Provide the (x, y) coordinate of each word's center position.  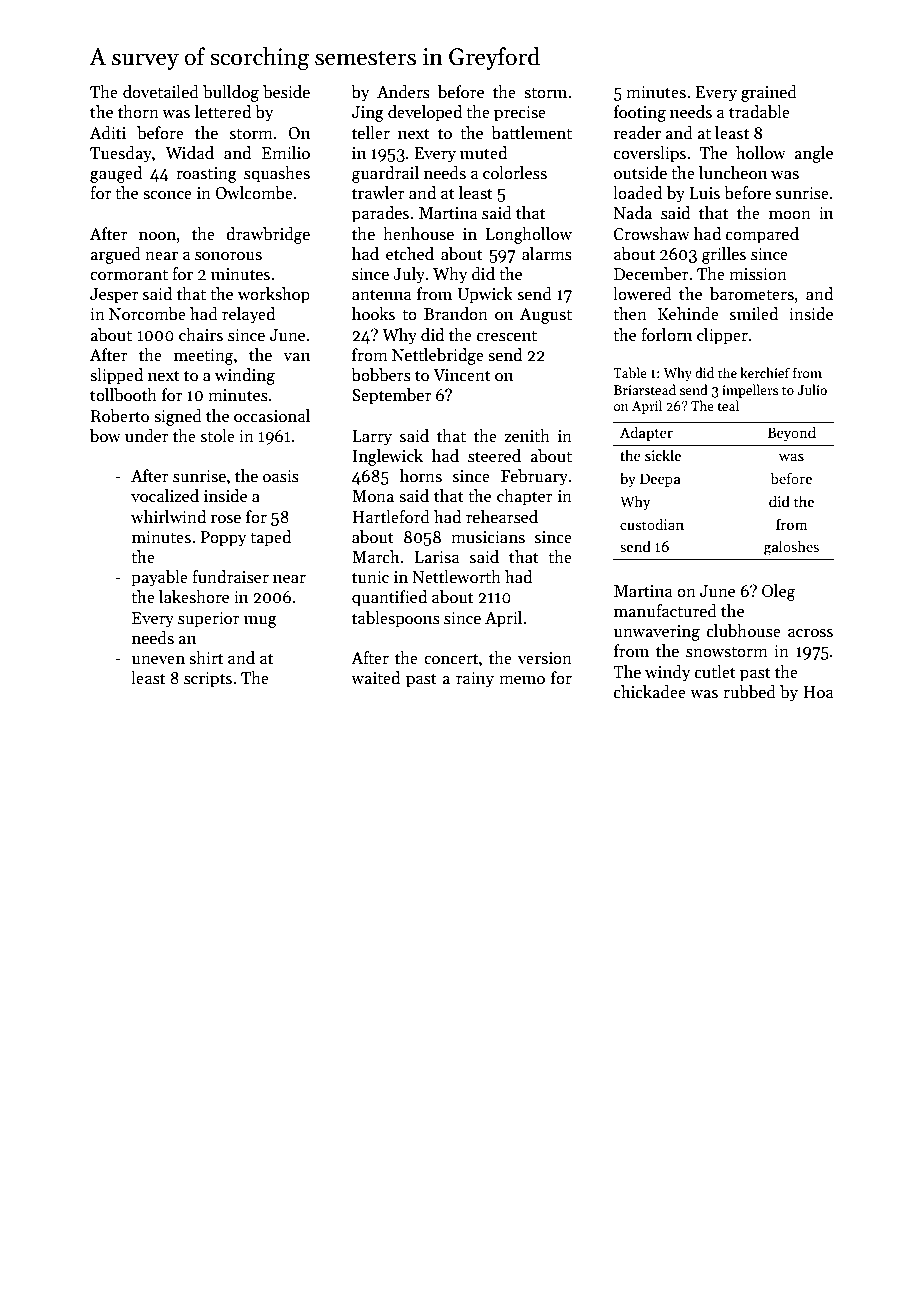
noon (157, 236)
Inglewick (387, 457)
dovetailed (161, 92)
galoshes (791, 548)
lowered (642, 294)
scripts (208, 680)
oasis (281, 476)
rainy (475, 680)
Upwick (485, 295)
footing (640, 113)
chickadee (650, 692)
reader (637, 133)
